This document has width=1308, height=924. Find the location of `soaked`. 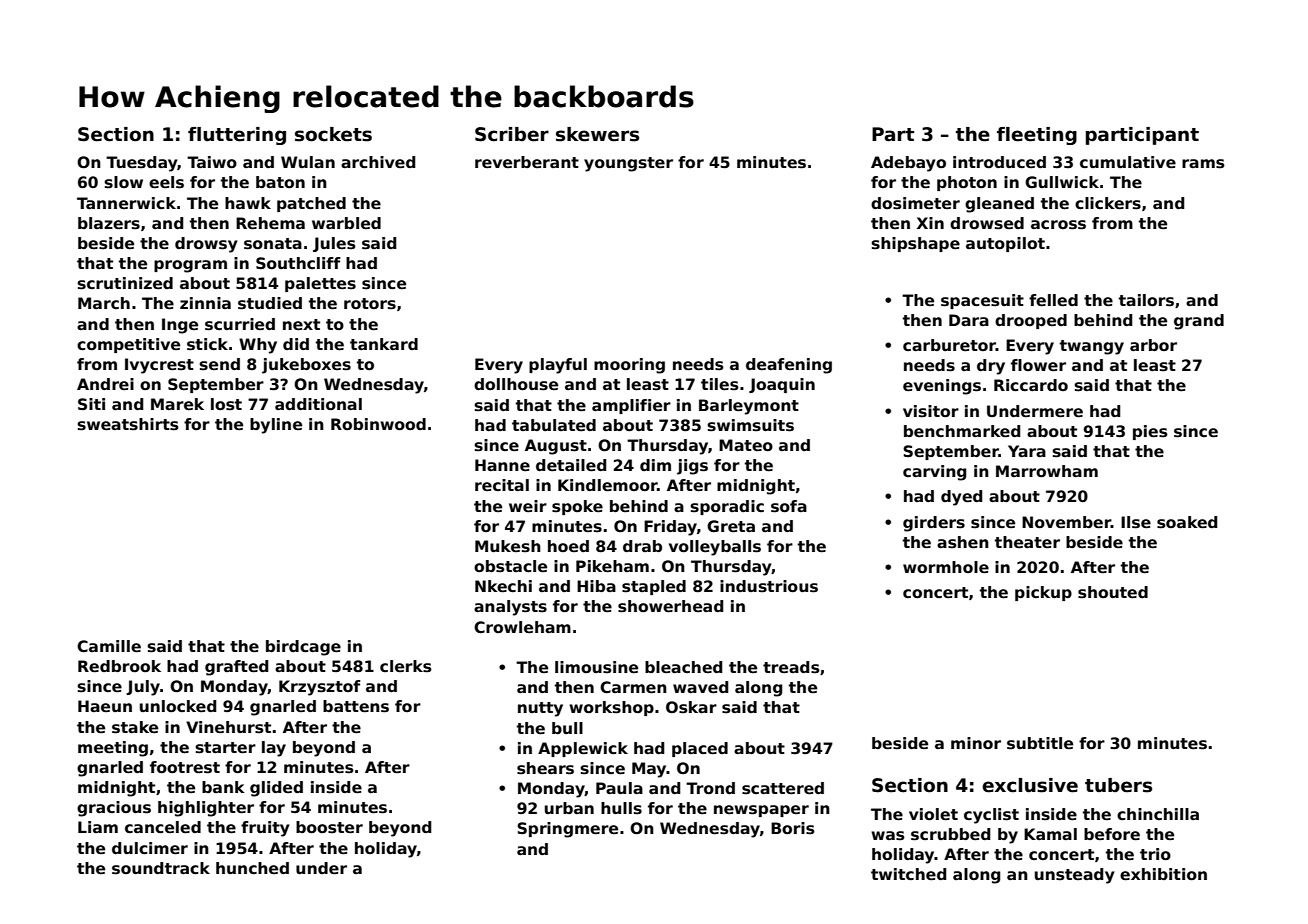

soaked is located at coordinates (1187, 522).
